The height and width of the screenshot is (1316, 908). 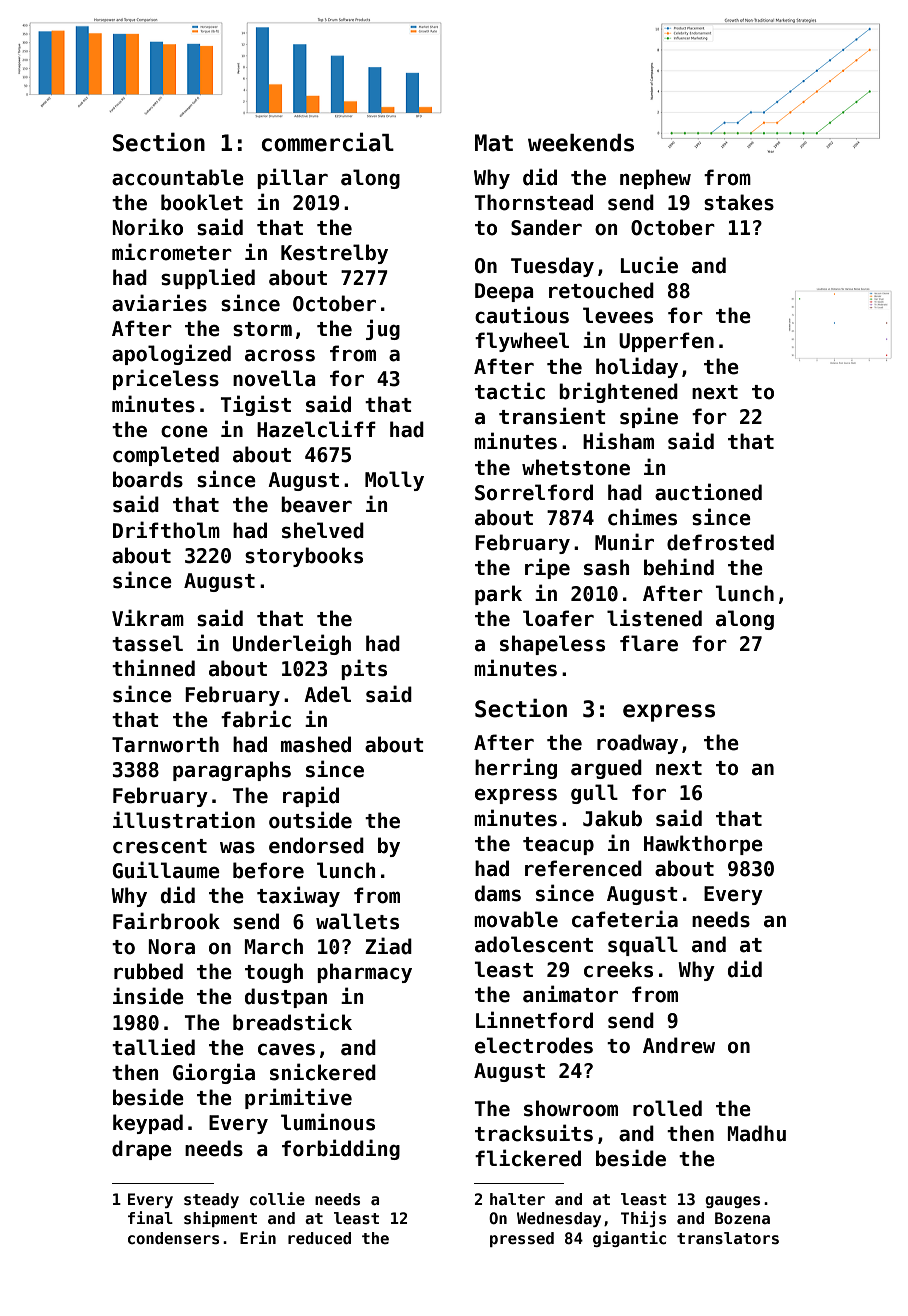 What do you see at coordinates (184, 820) in the screenshot?
I see `illustration` at bounding box center [184, 820].
